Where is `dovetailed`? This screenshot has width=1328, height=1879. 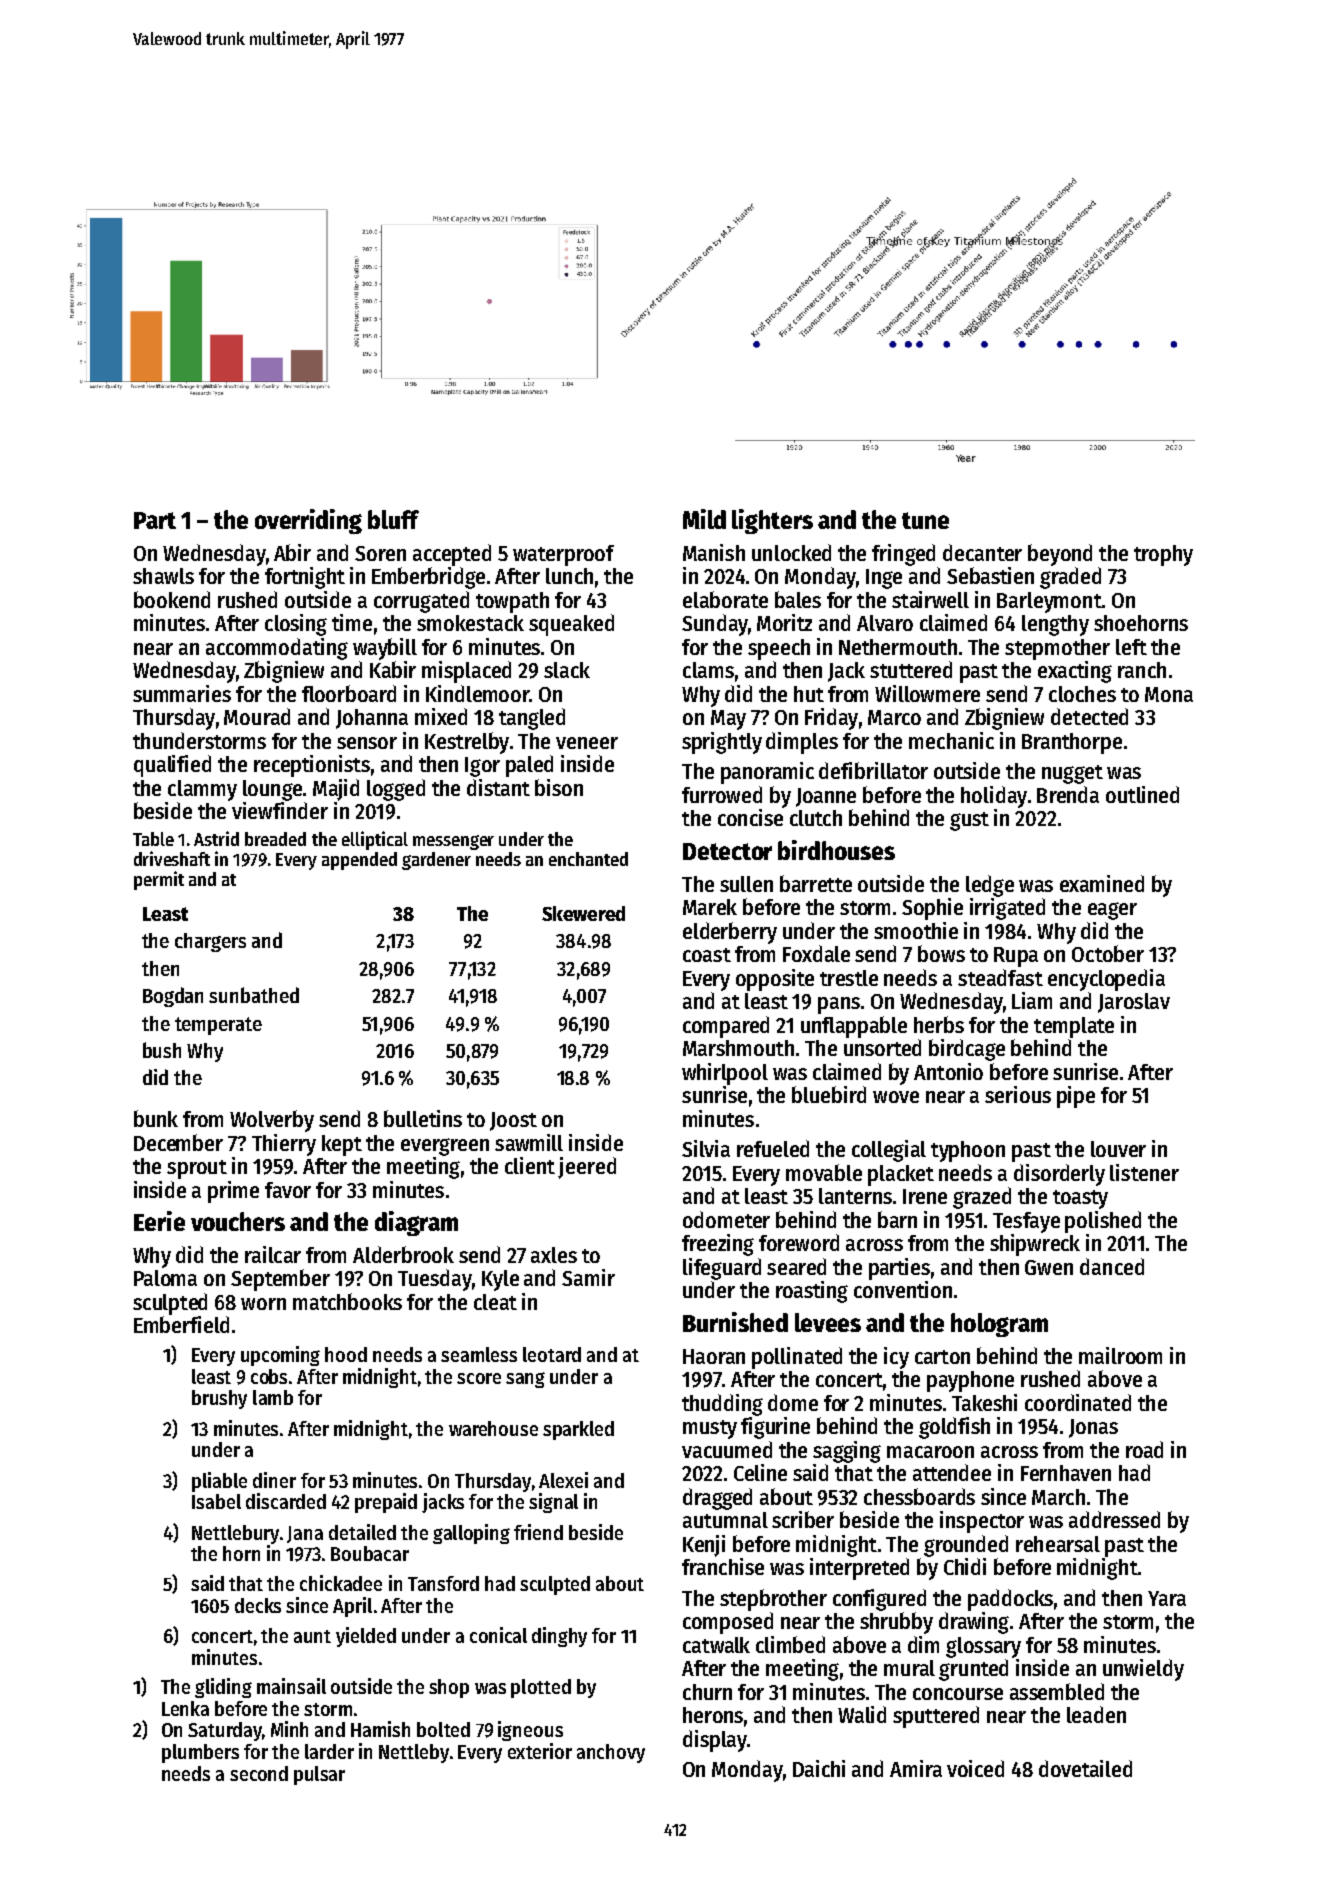 dovetailed is located at coordinates (1085, 1768).
